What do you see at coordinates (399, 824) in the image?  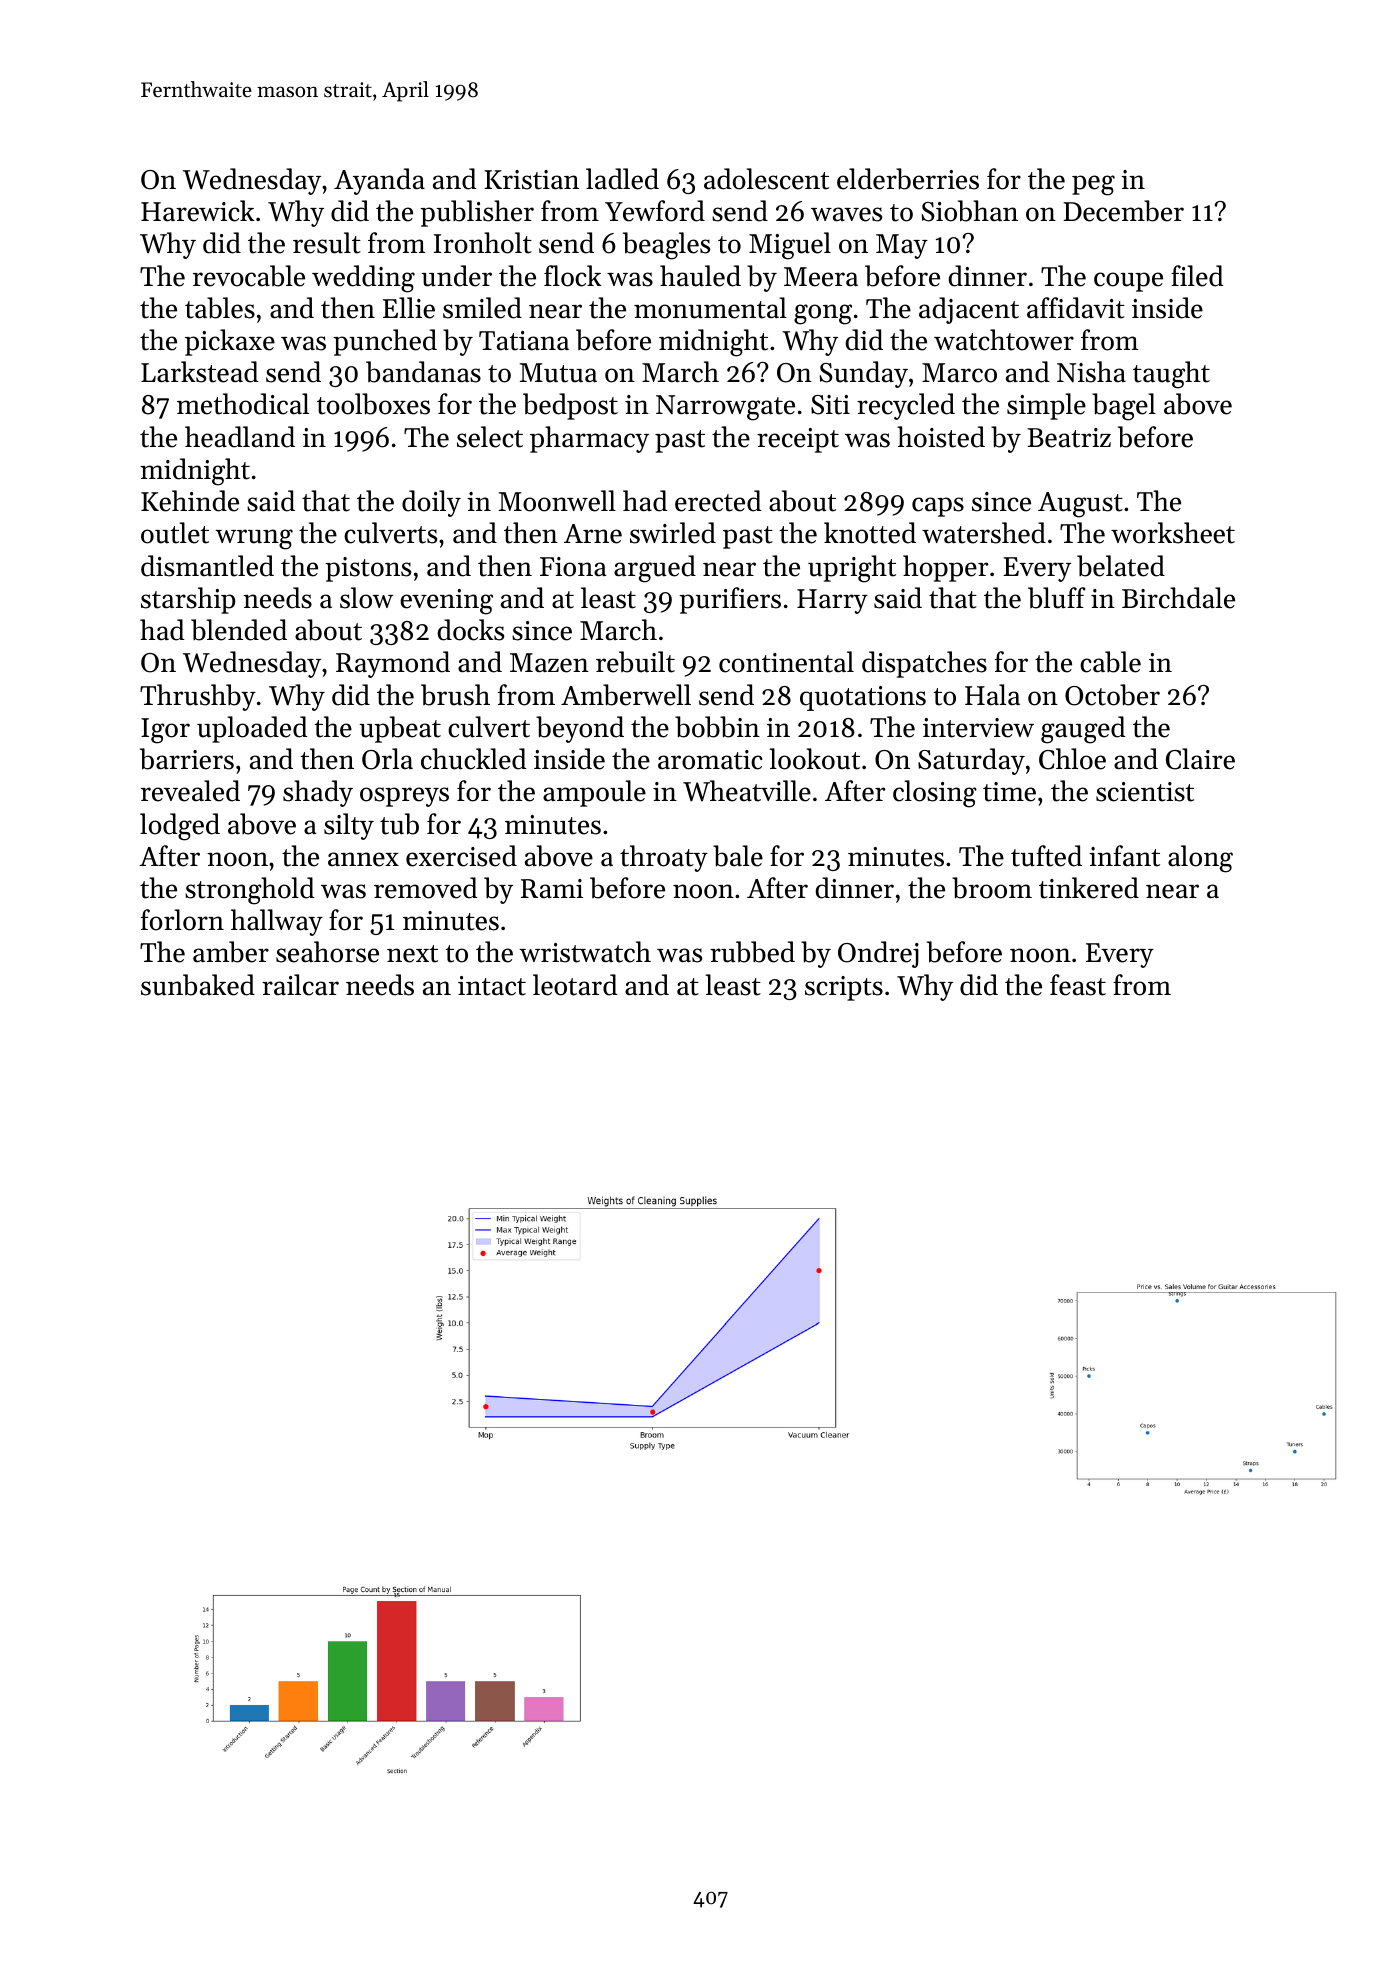 I see `tub` at bounding box center [399, 824].
